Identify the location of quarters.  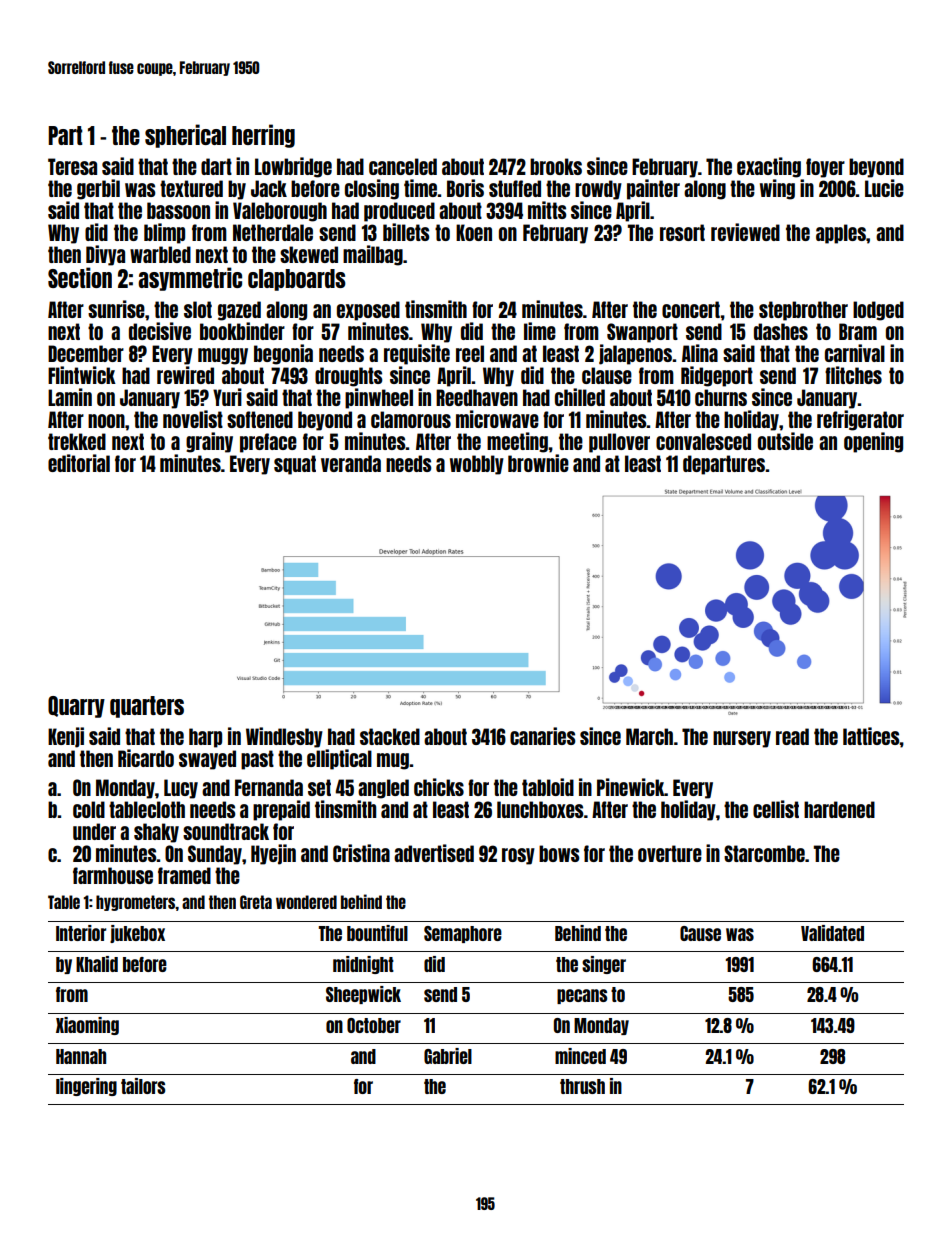
(147, 707).
